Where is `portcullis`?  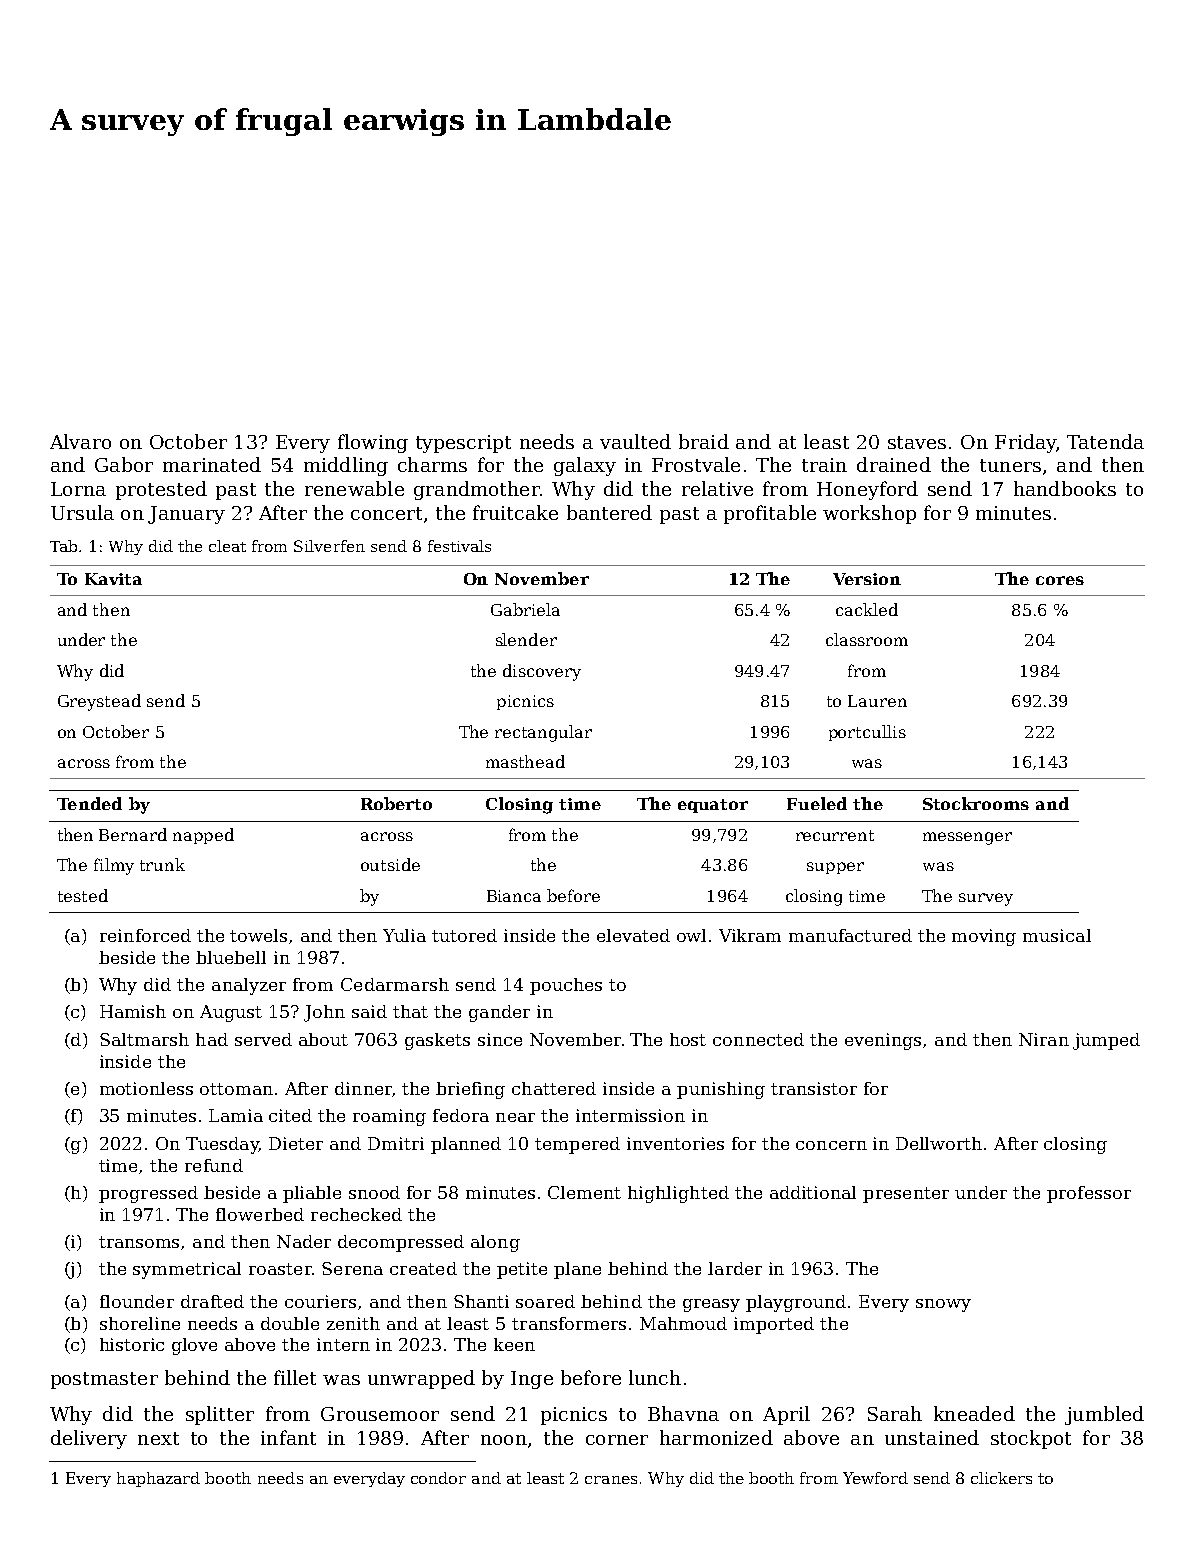 portcullis is located at coordinates (867, 733).
